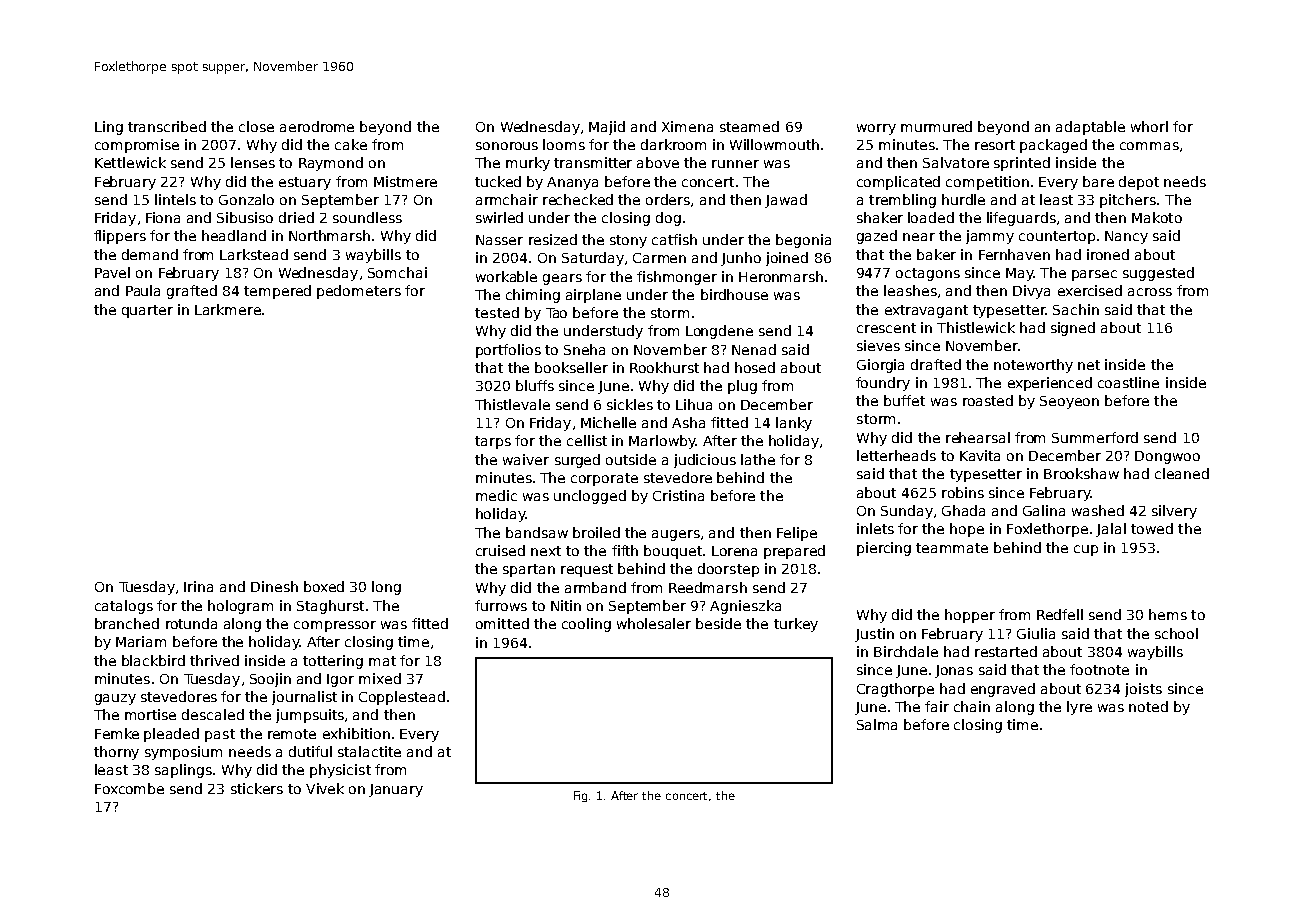  What do you see at coordinates (1111, 530) in the screenshot?
I see `Jalal` at bounding box center [1111, 530].
